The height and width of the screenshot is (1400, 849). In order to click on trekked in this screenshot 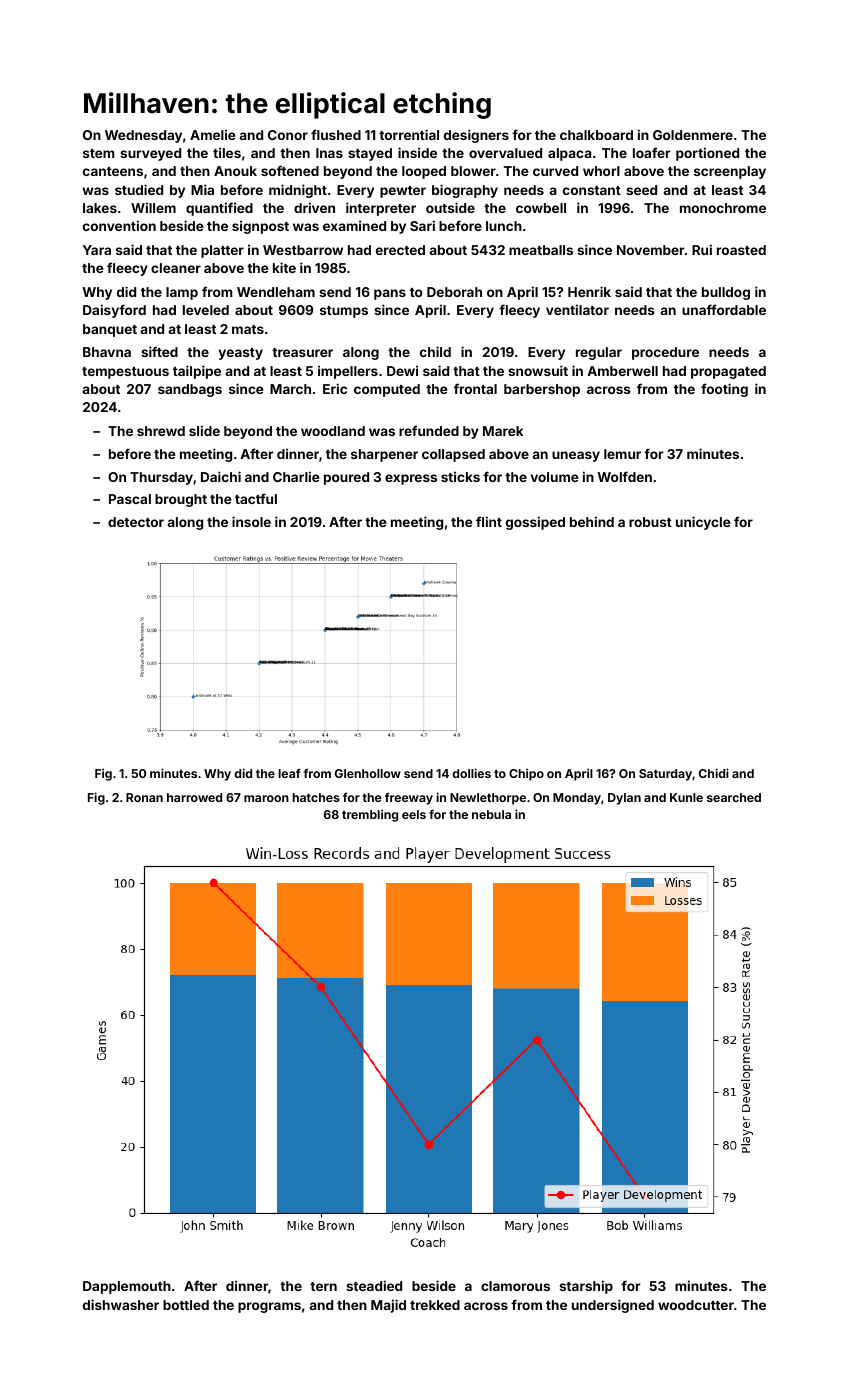, I will do `click(435, 1305)`.
